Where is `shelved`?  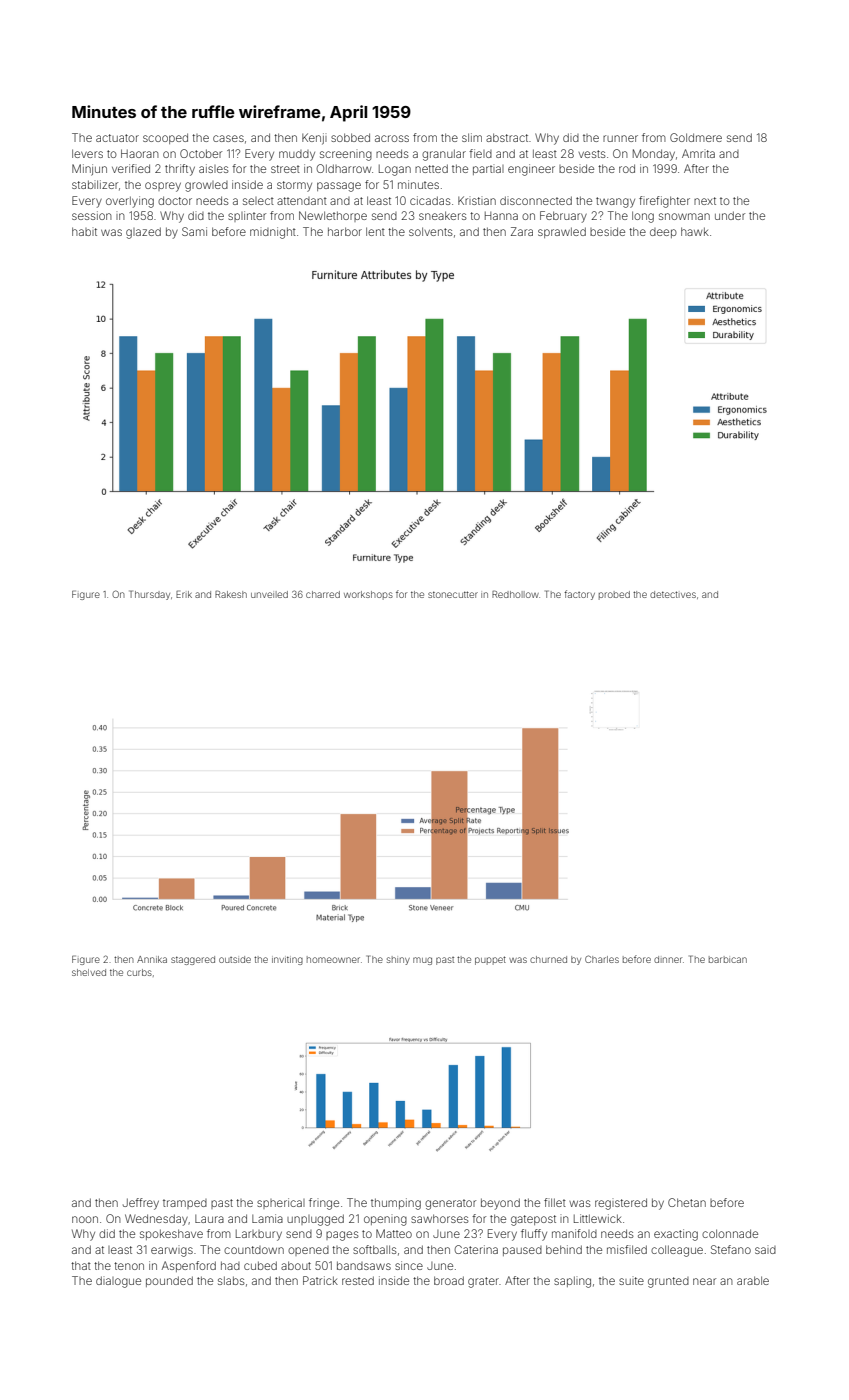
shelved is located at coordinates (89, 972).
